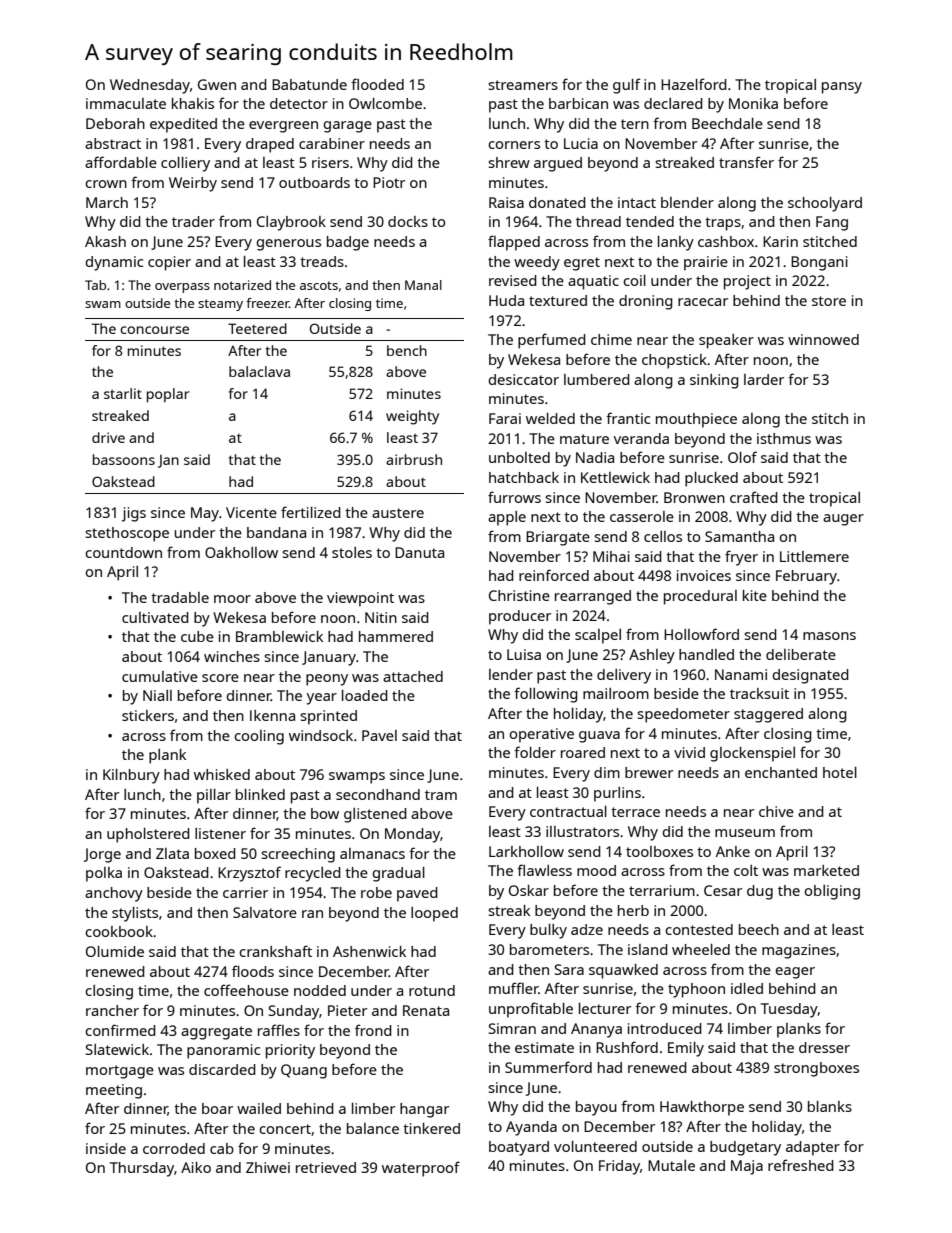  I want to click on affordable, so click(121, 162).
